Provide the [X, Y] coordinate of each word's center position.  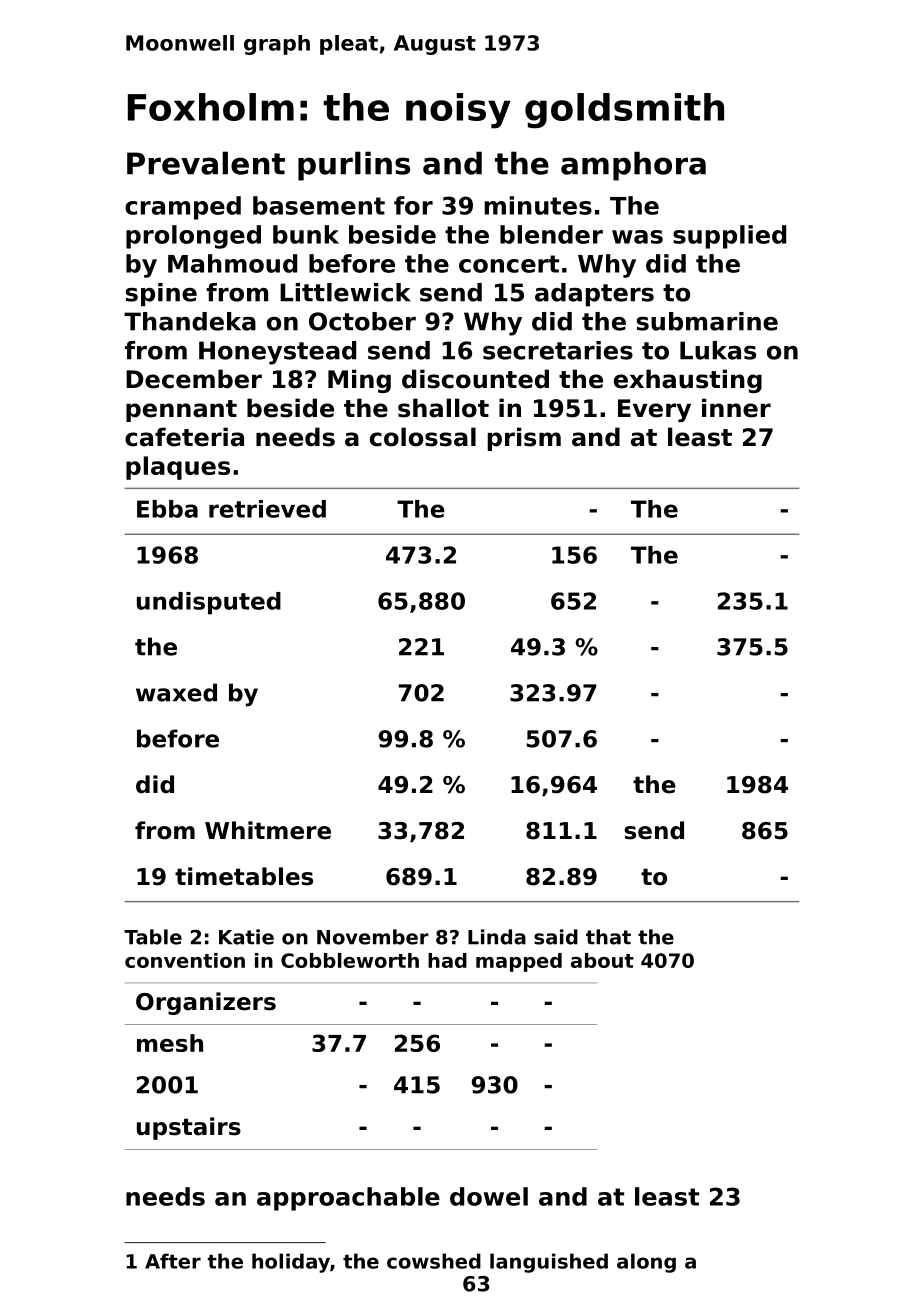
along [646, 1263]
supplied [729, 237]
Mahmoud [232, 263]
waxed [176, 692]
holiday [291, 1263]
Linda [497, 937]
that [608, 937]
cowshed [434, 1261]
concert [509, 264]
